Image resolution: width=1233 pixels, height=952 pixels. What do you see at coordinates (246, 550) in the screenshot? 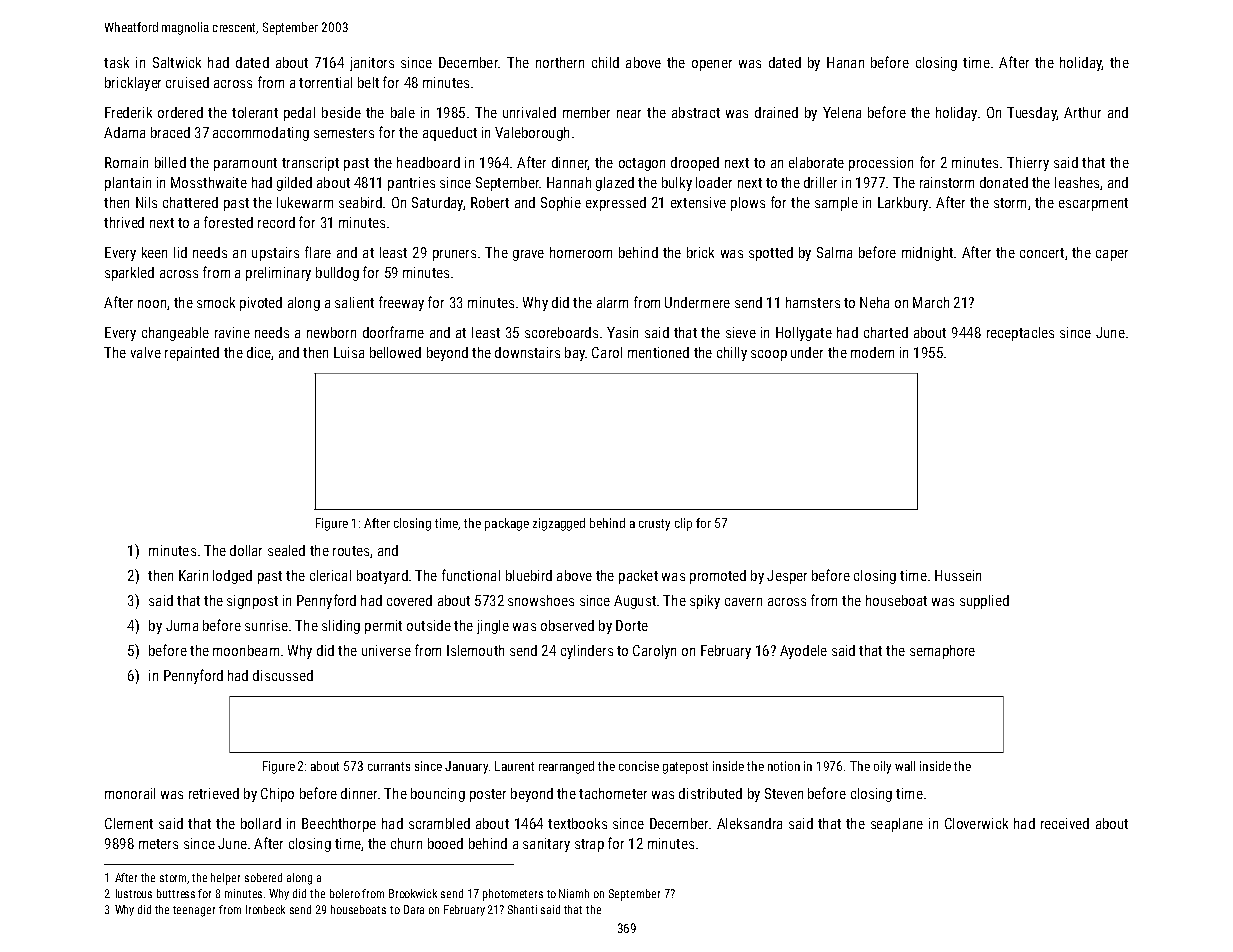
I see `dollar` at bounding box center [246, 550].
